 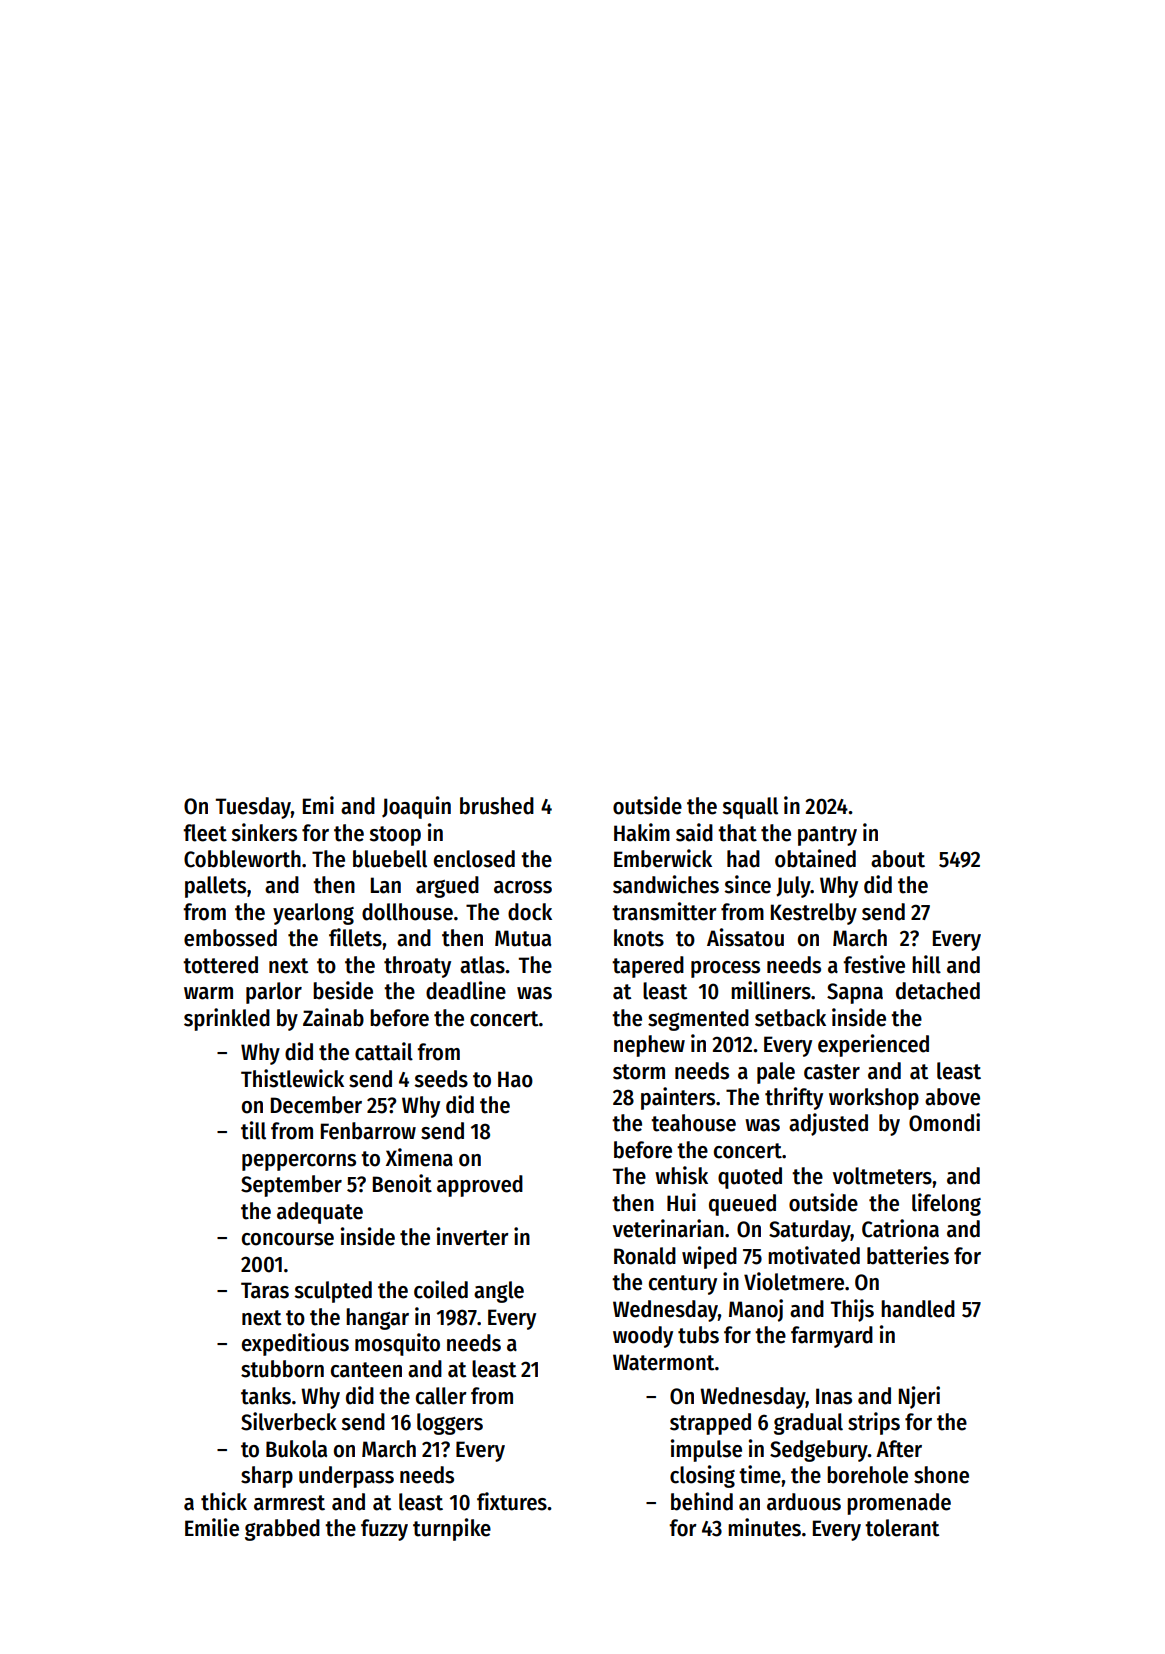 What do you see at coordinates (919, 1397) in the screenshot?
I see `Njeri` at bounding box center [919, 1397].
